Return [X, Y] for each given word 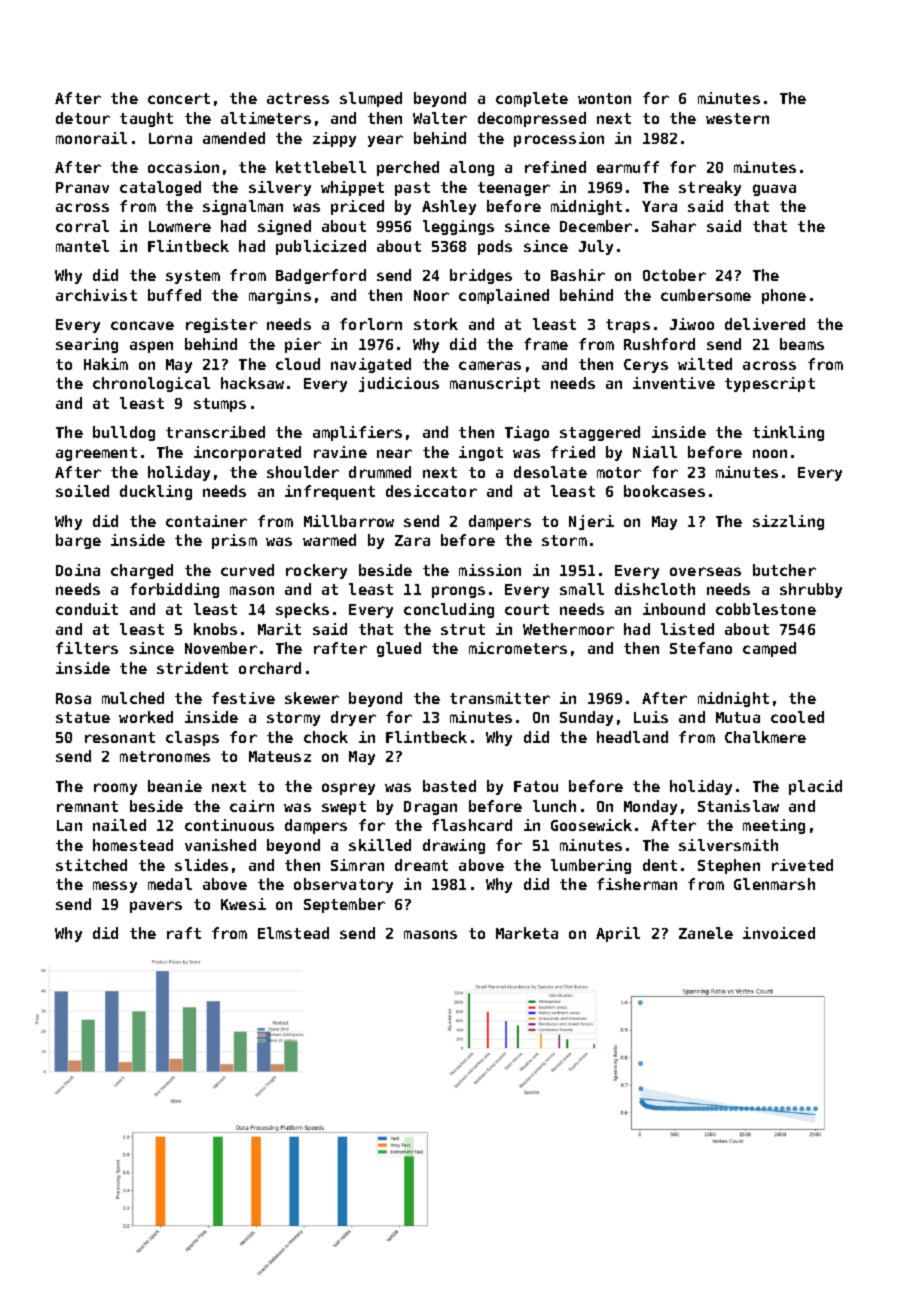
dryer [353, 718]
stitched [91, 865]
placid [815, 787]
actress [298, 98]
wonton [604, 98]
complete [532, 99]
